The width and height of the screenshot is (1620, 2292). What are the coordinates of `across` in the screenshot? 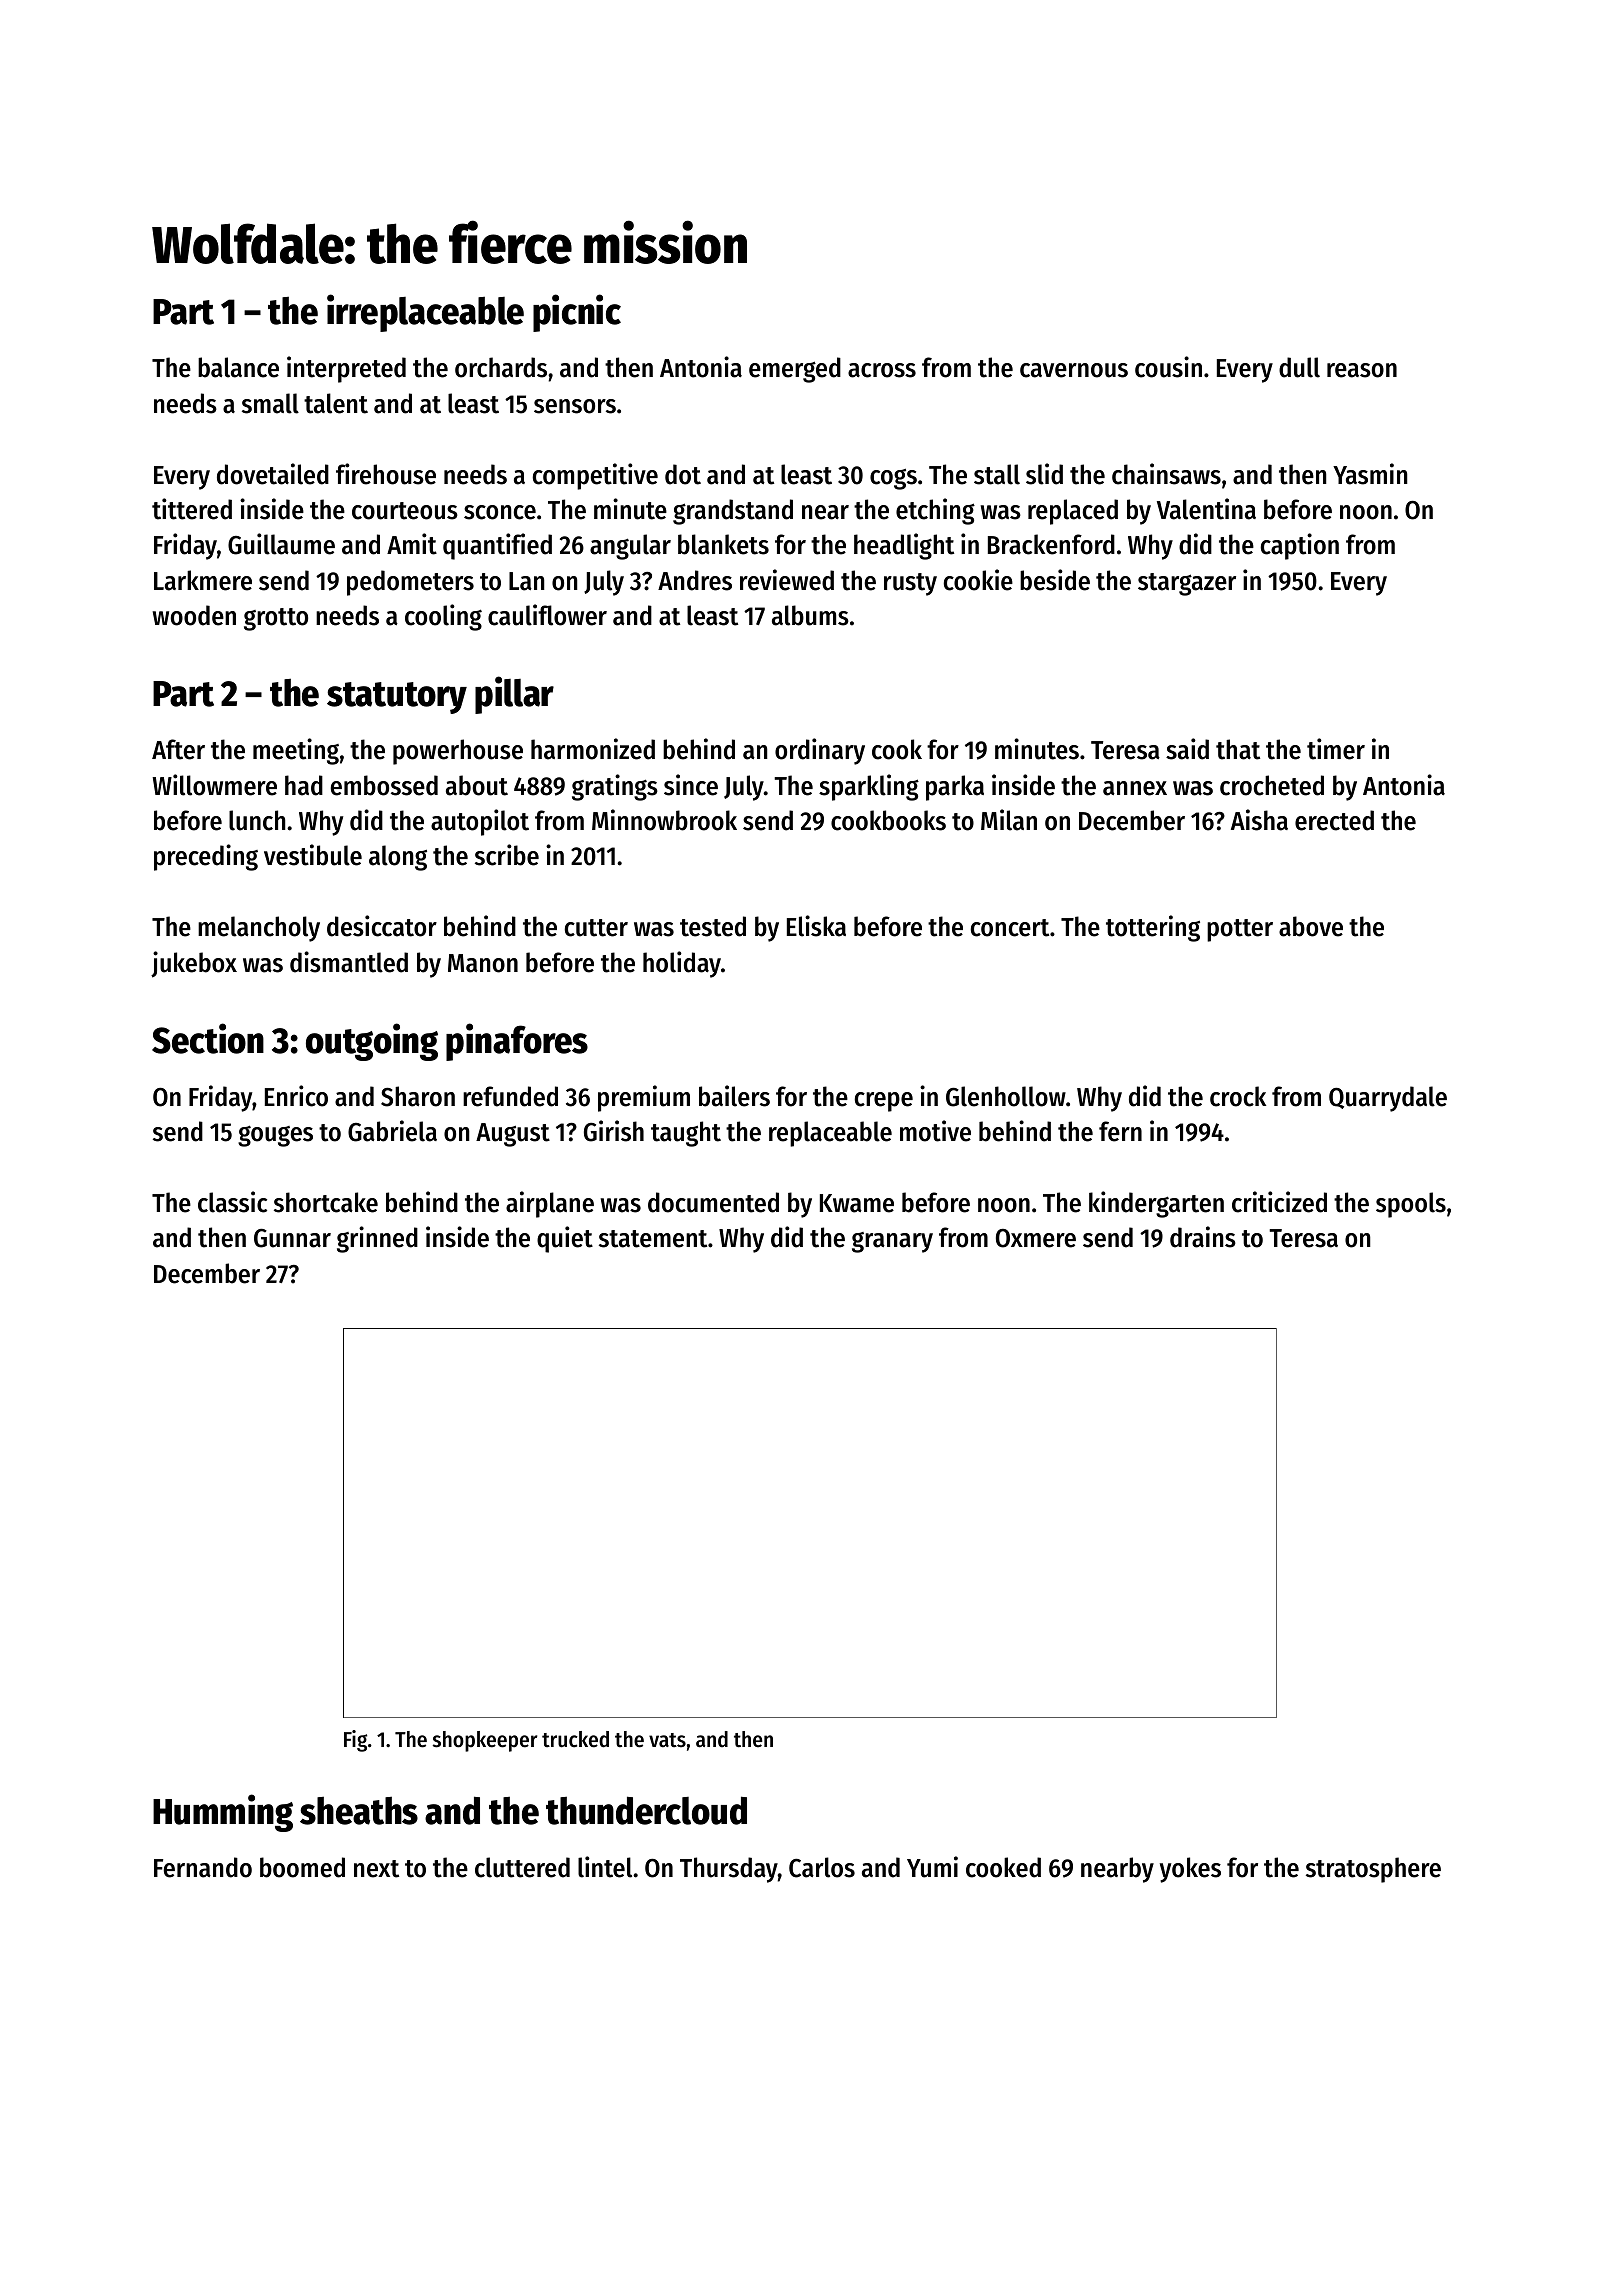 It's located at (882, 370).
